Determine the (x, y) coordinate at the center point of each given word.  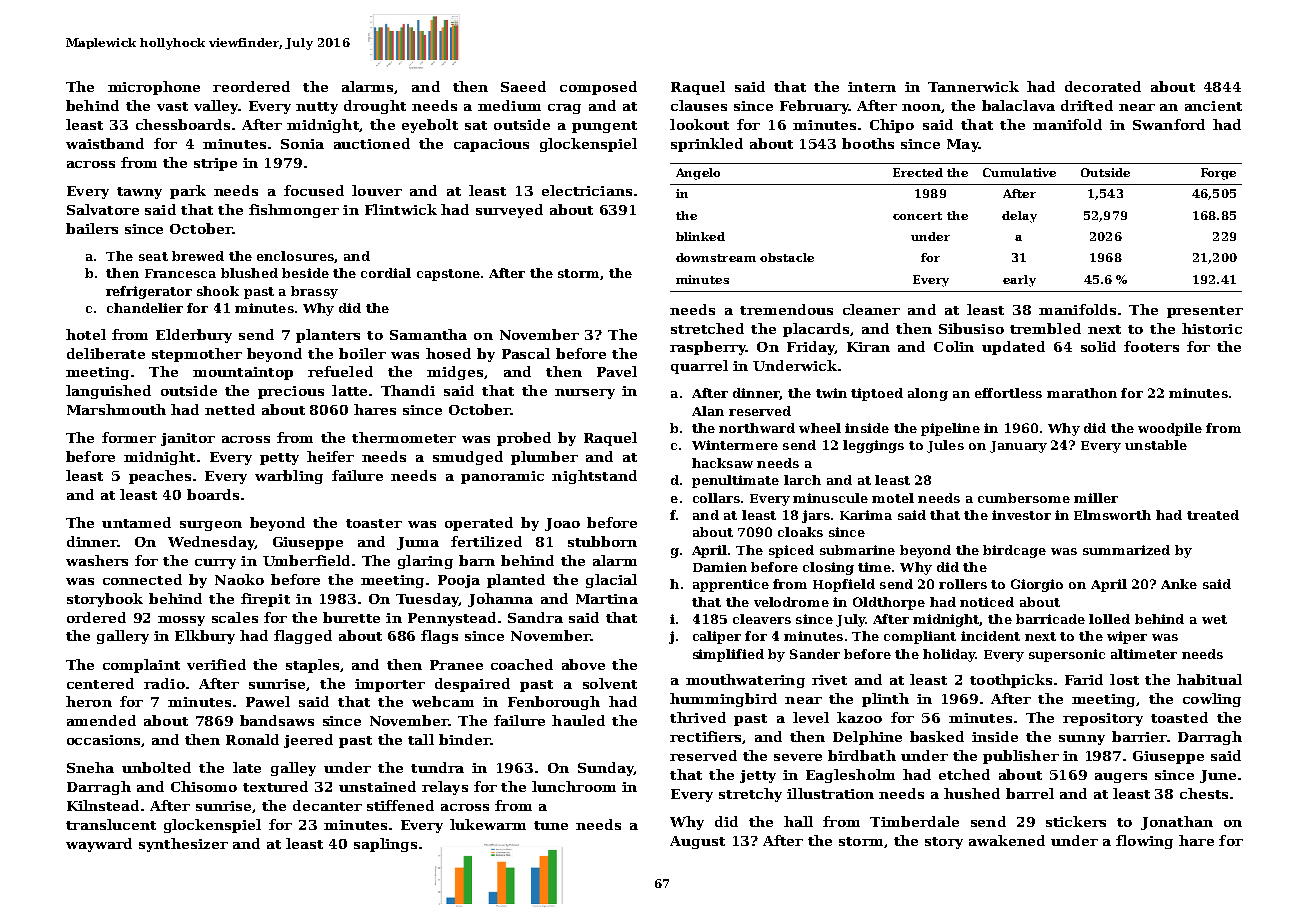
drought (375, 107)
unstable (1156, 445)
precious (291, 392)
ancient (1213, 106)
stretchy (750, 795)
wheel (820, 428)
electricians (587, 190)
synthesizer (183, 845)
